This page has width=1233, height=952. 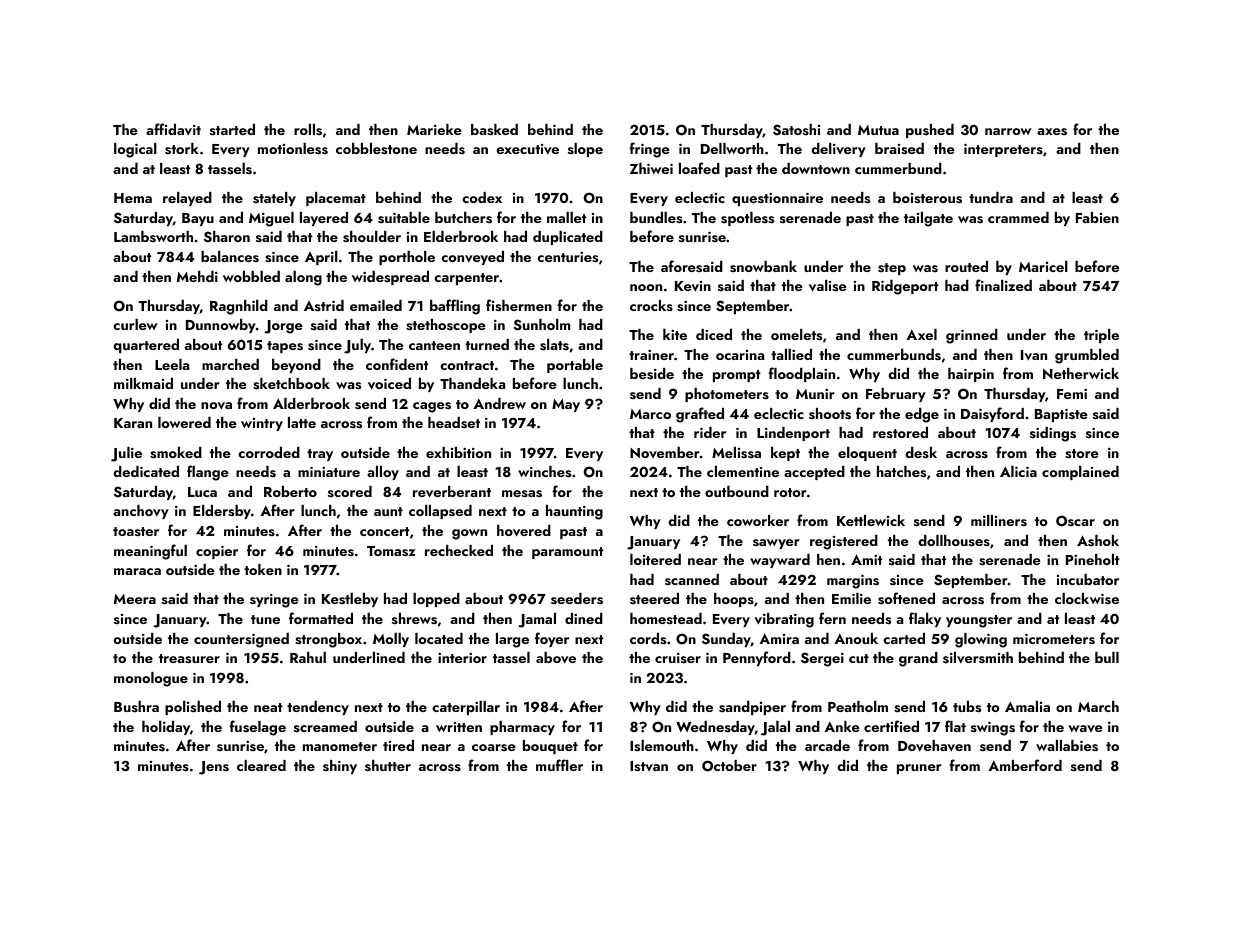 What do you see at coordinates (715, 728) in the page?
I see `Wednesday` at bounding box center [715, 728].
